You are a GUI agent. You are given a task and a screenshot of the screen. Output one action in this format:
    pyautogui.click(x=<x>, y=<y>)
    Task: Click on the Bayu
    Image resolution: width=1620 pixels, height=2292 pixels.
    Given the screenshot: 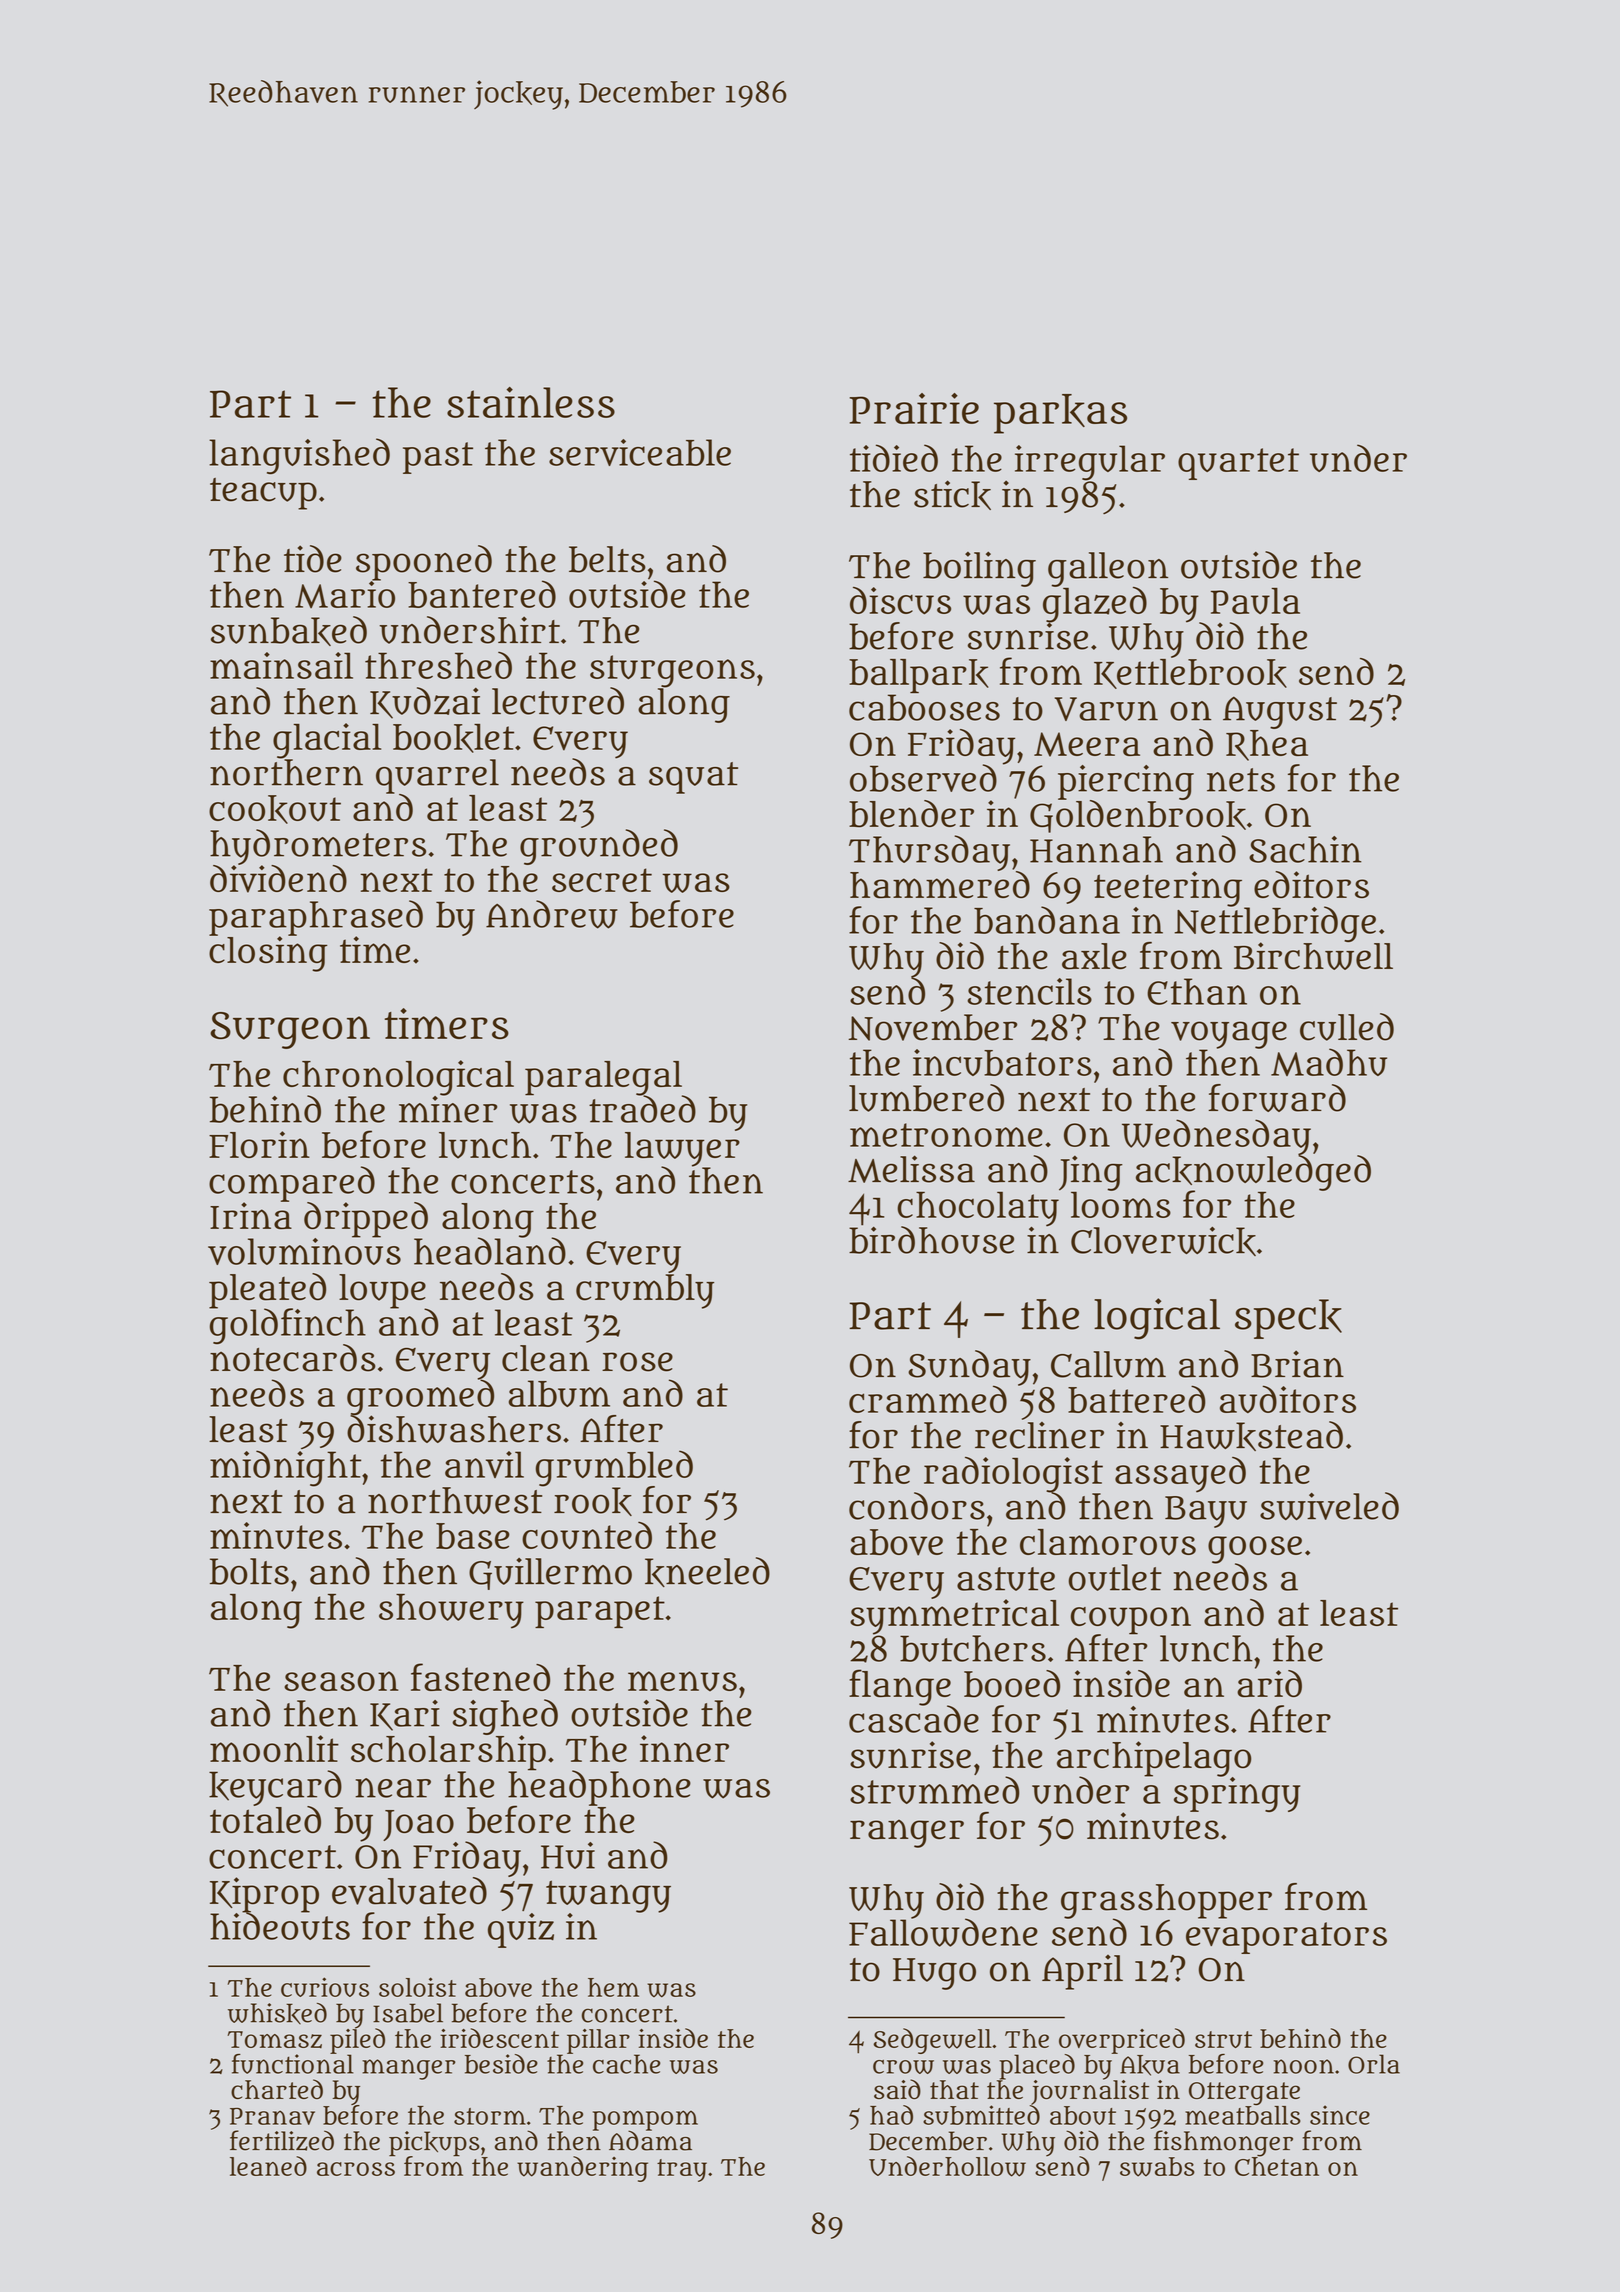 What is the action you would take?
    pyautogui.click(x=1206, y=1512)
